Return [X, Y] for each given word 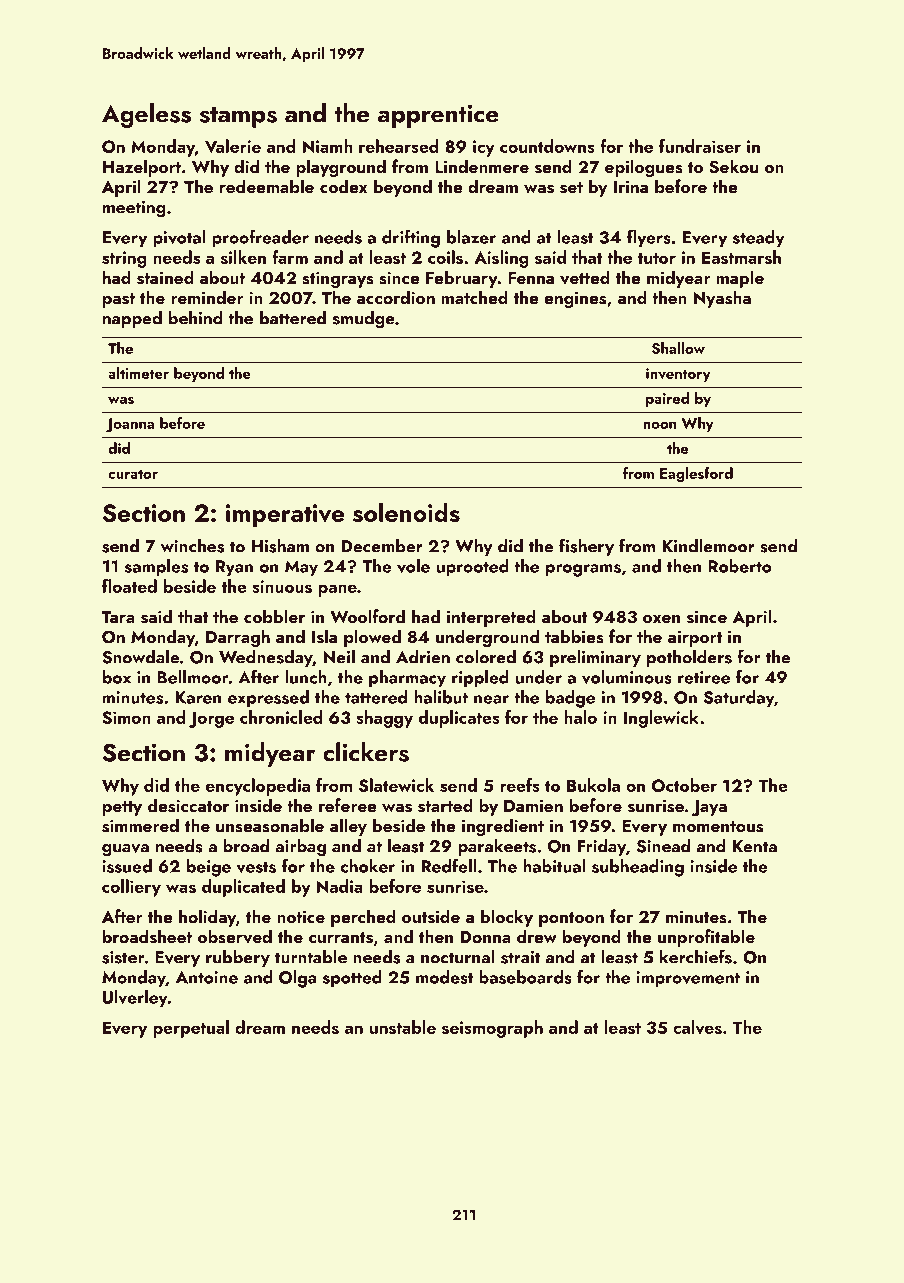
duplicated [243, 888]
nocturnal [457, 957]
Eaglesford [696, 475]
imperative [285, 515]
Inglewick [661, 719]
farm [290, 257]
